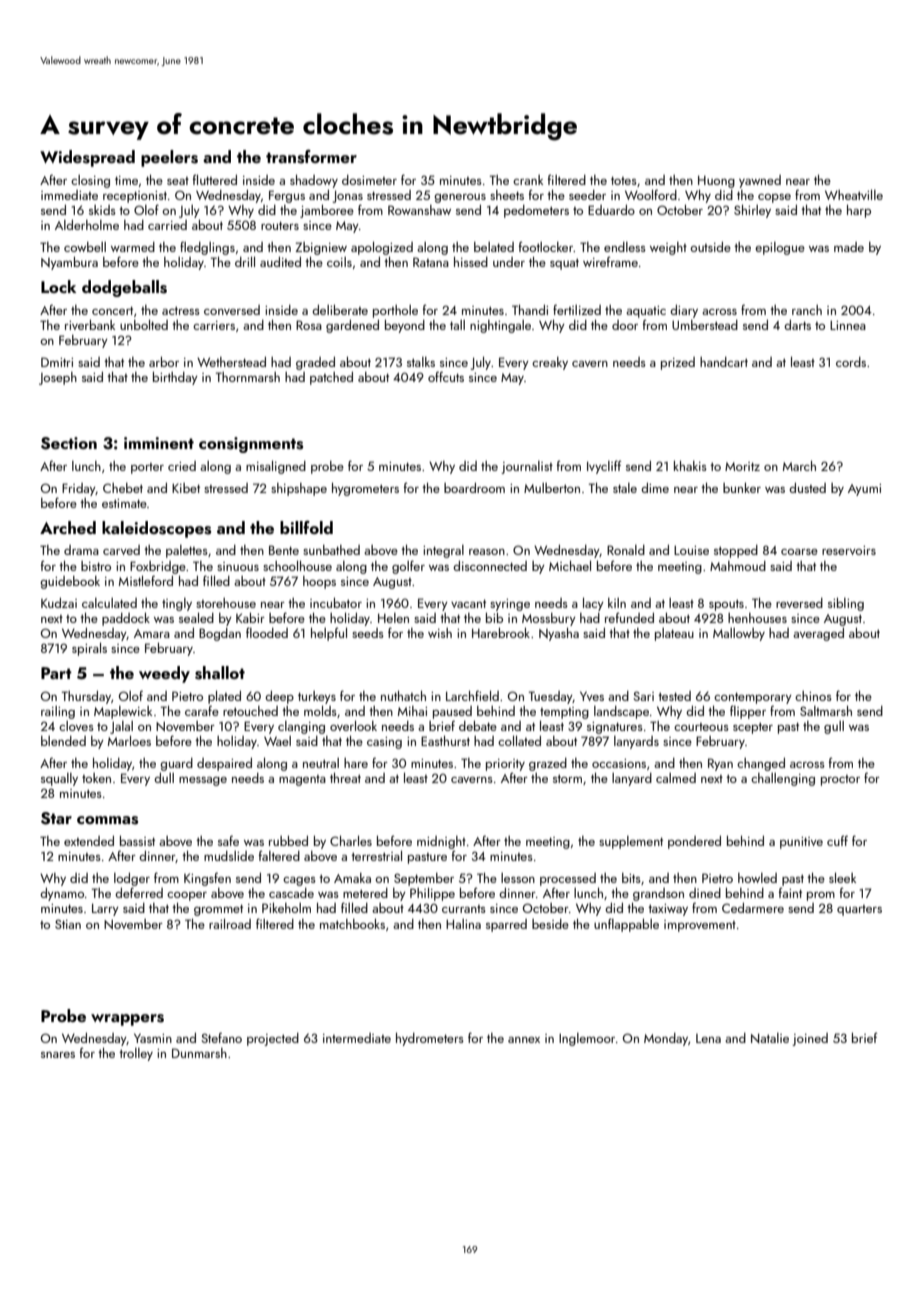 Image resolution: width=924 pixels, height=1308 pixels. Describe the element at coordinates (369, 180) in the screenshot. I see `dosimeter` at that location.
